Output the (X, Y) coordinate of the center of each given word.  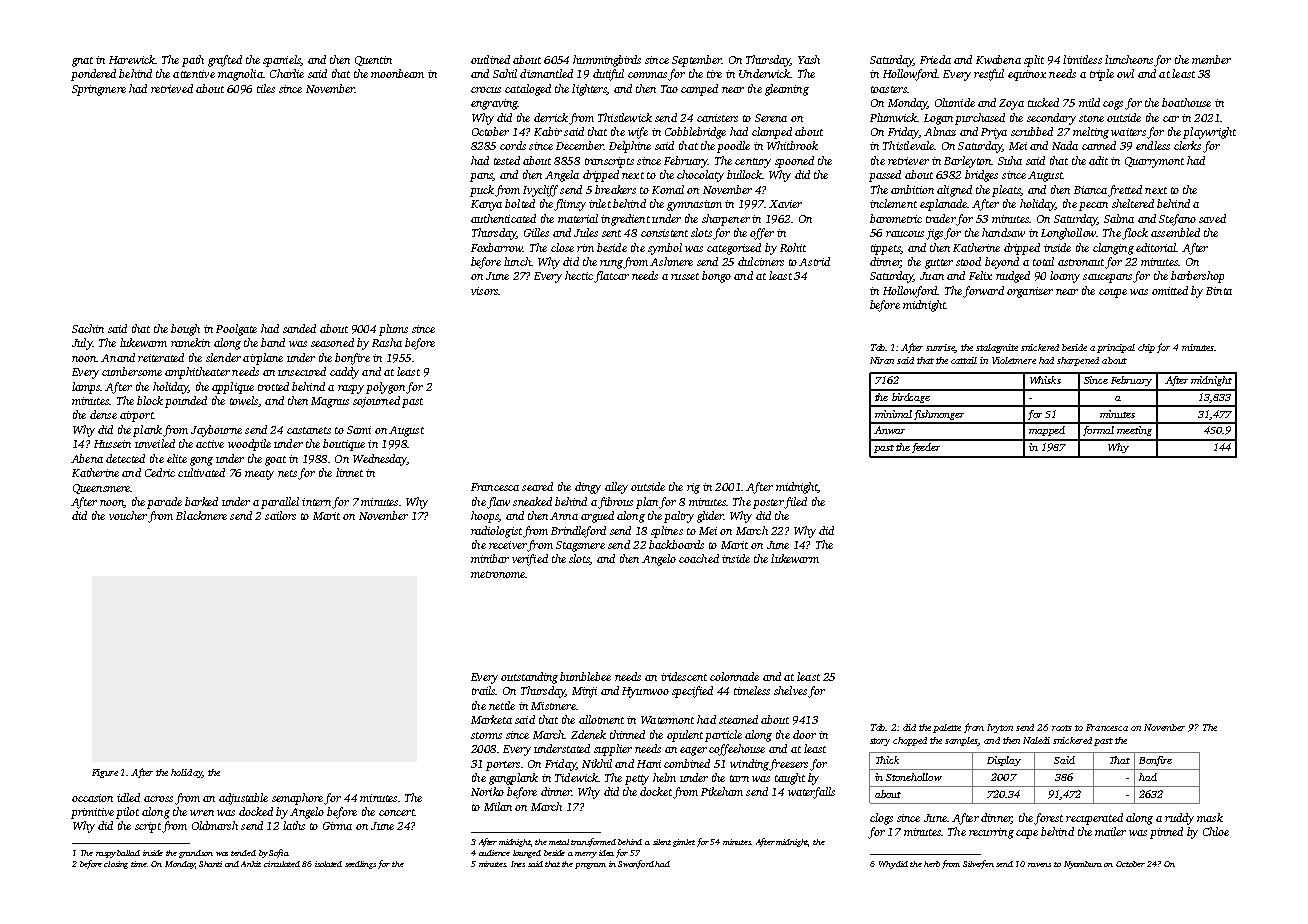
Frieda (935, 59)
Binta (1219, 291)
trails (483, 690)
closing (116, 865)
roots (1062, 728)
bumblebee (585, 676)
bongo (716, 277)
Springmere (99, 90)
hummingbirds (607, 61)
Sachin (88, 328)
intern (316, 502)
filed (795, 503)
